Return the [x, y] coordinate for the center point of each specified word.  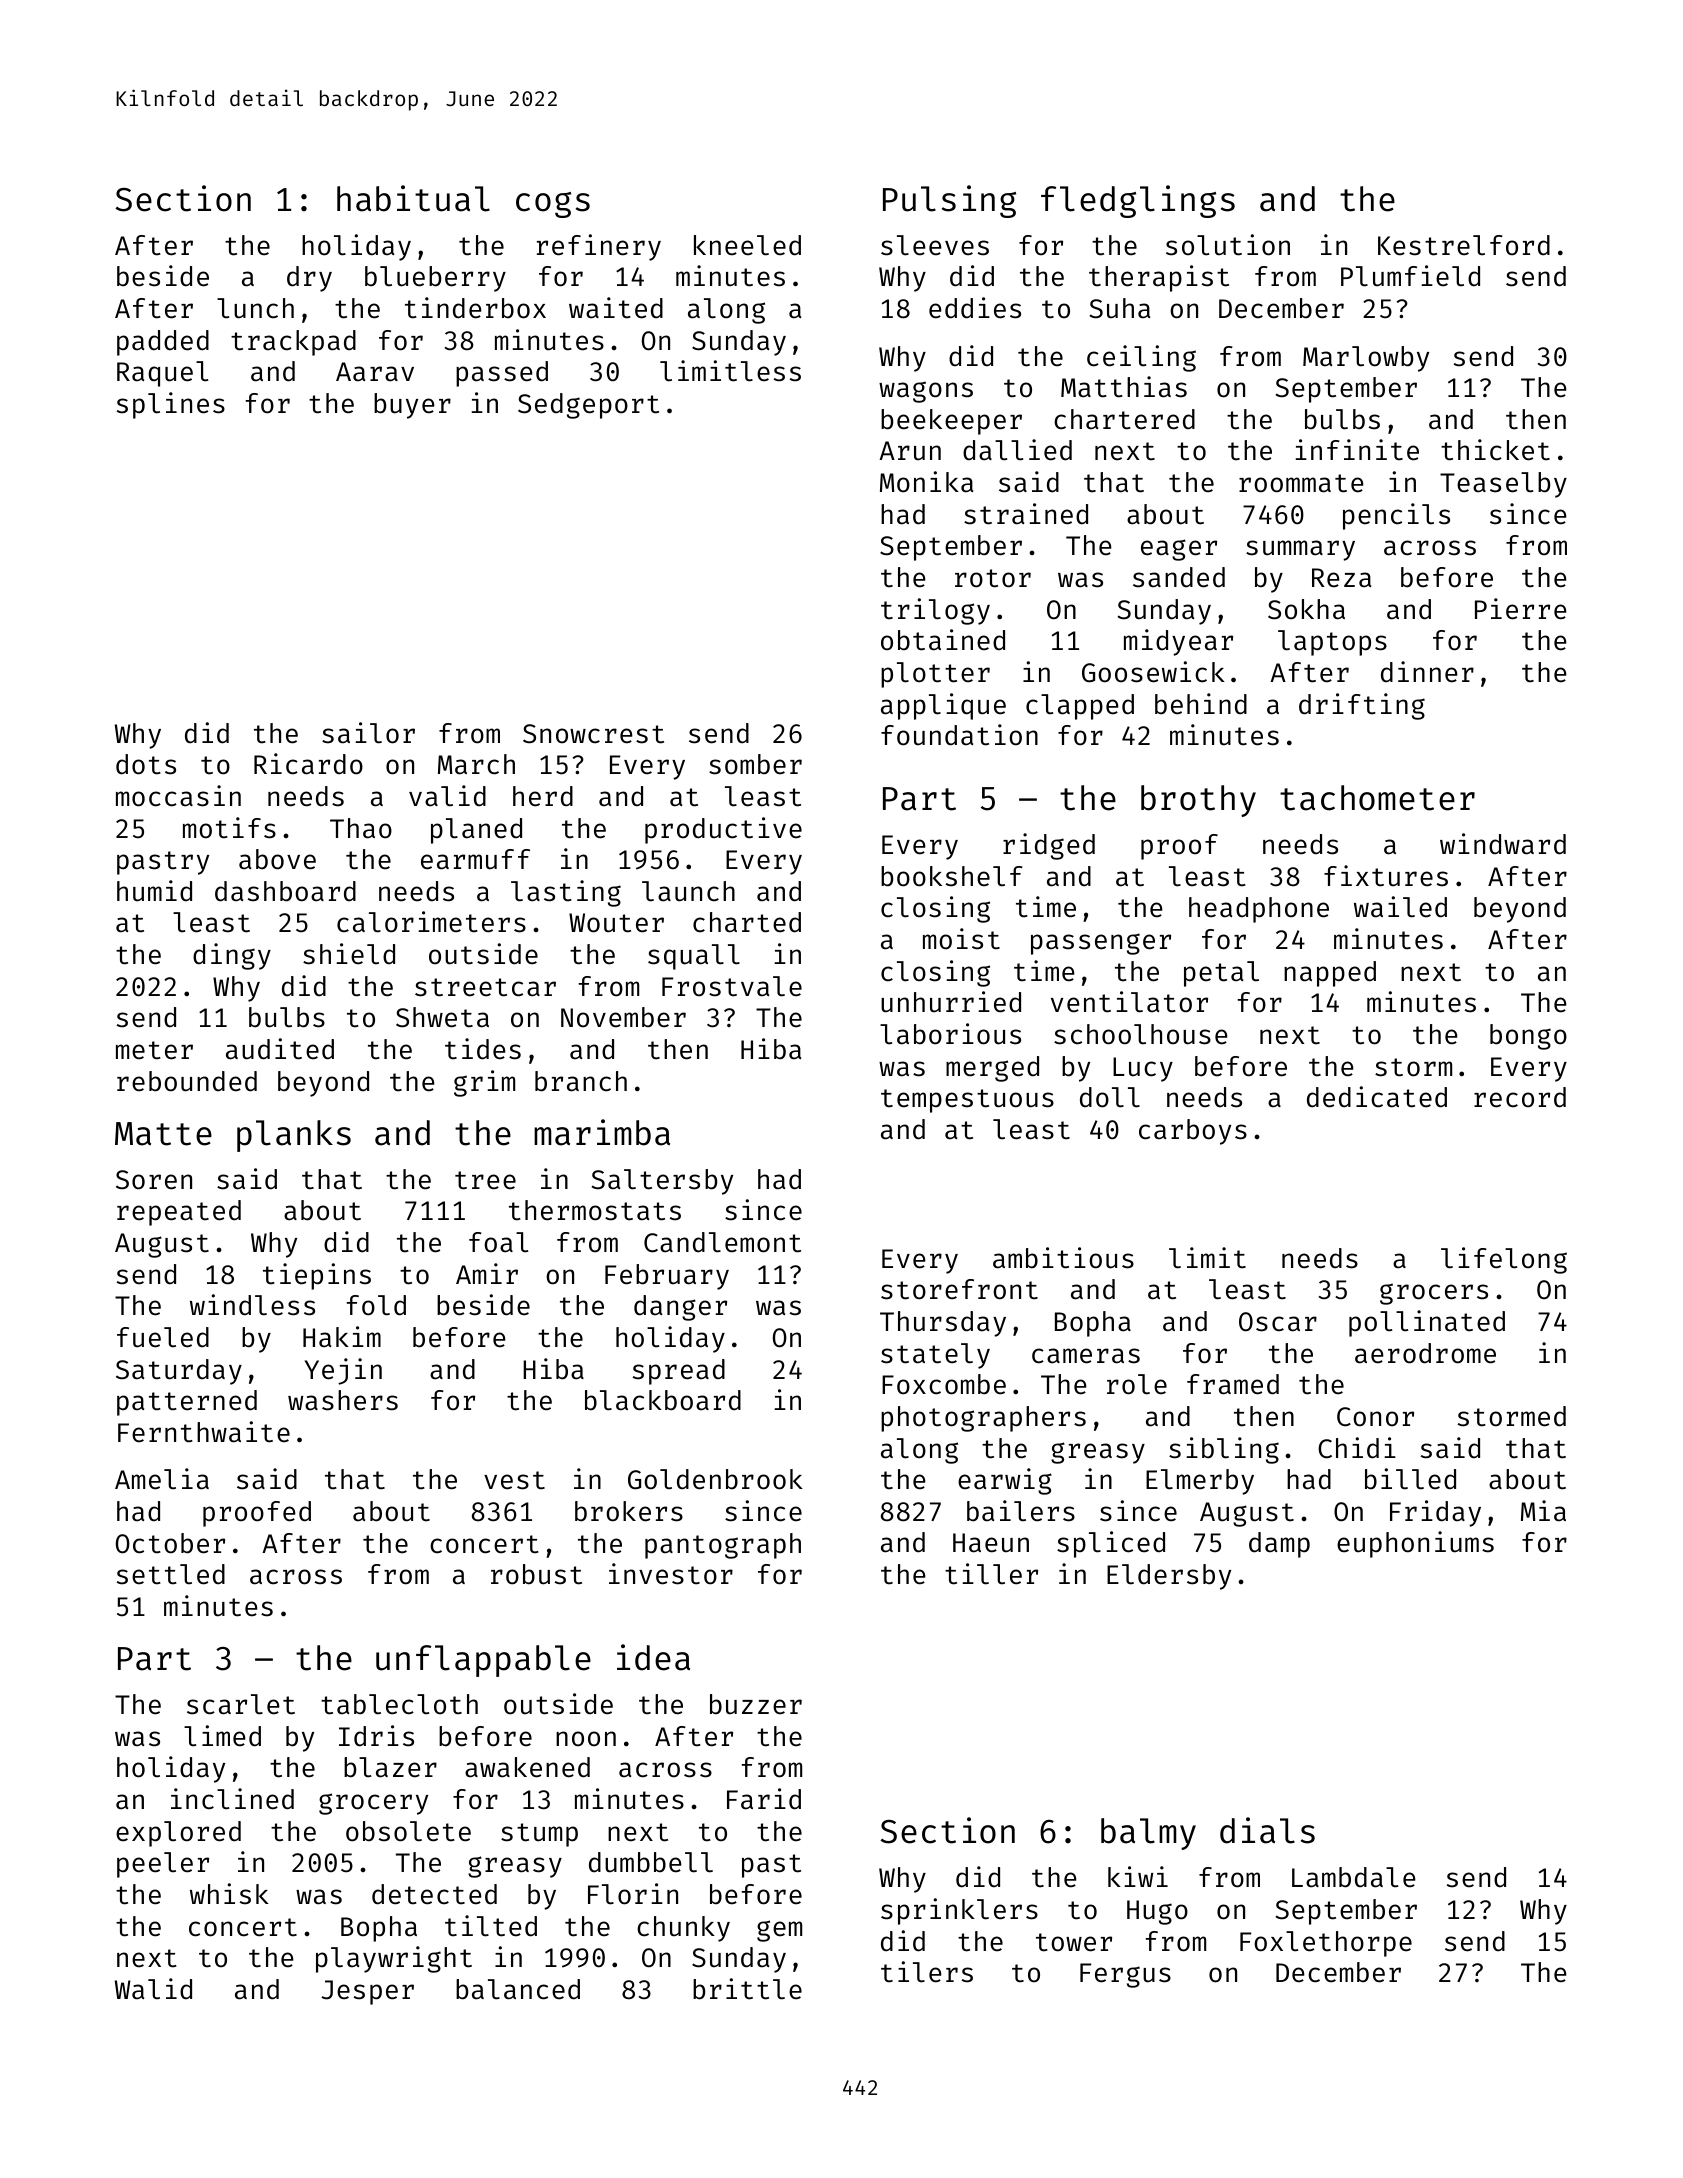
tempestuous [967, 1101]
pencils [1396, 516]
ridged [1049, 846]
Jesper [367, 1992]
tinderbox [475, 308]
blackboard [663, 1400]
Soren [154, 1180]
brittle [747, 1989]
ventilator [1129, 1002]
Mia [1543, 1511]
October [170, 1543]
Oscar [1278, 1322]
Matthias [1124, 387]
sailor [368, 733]
